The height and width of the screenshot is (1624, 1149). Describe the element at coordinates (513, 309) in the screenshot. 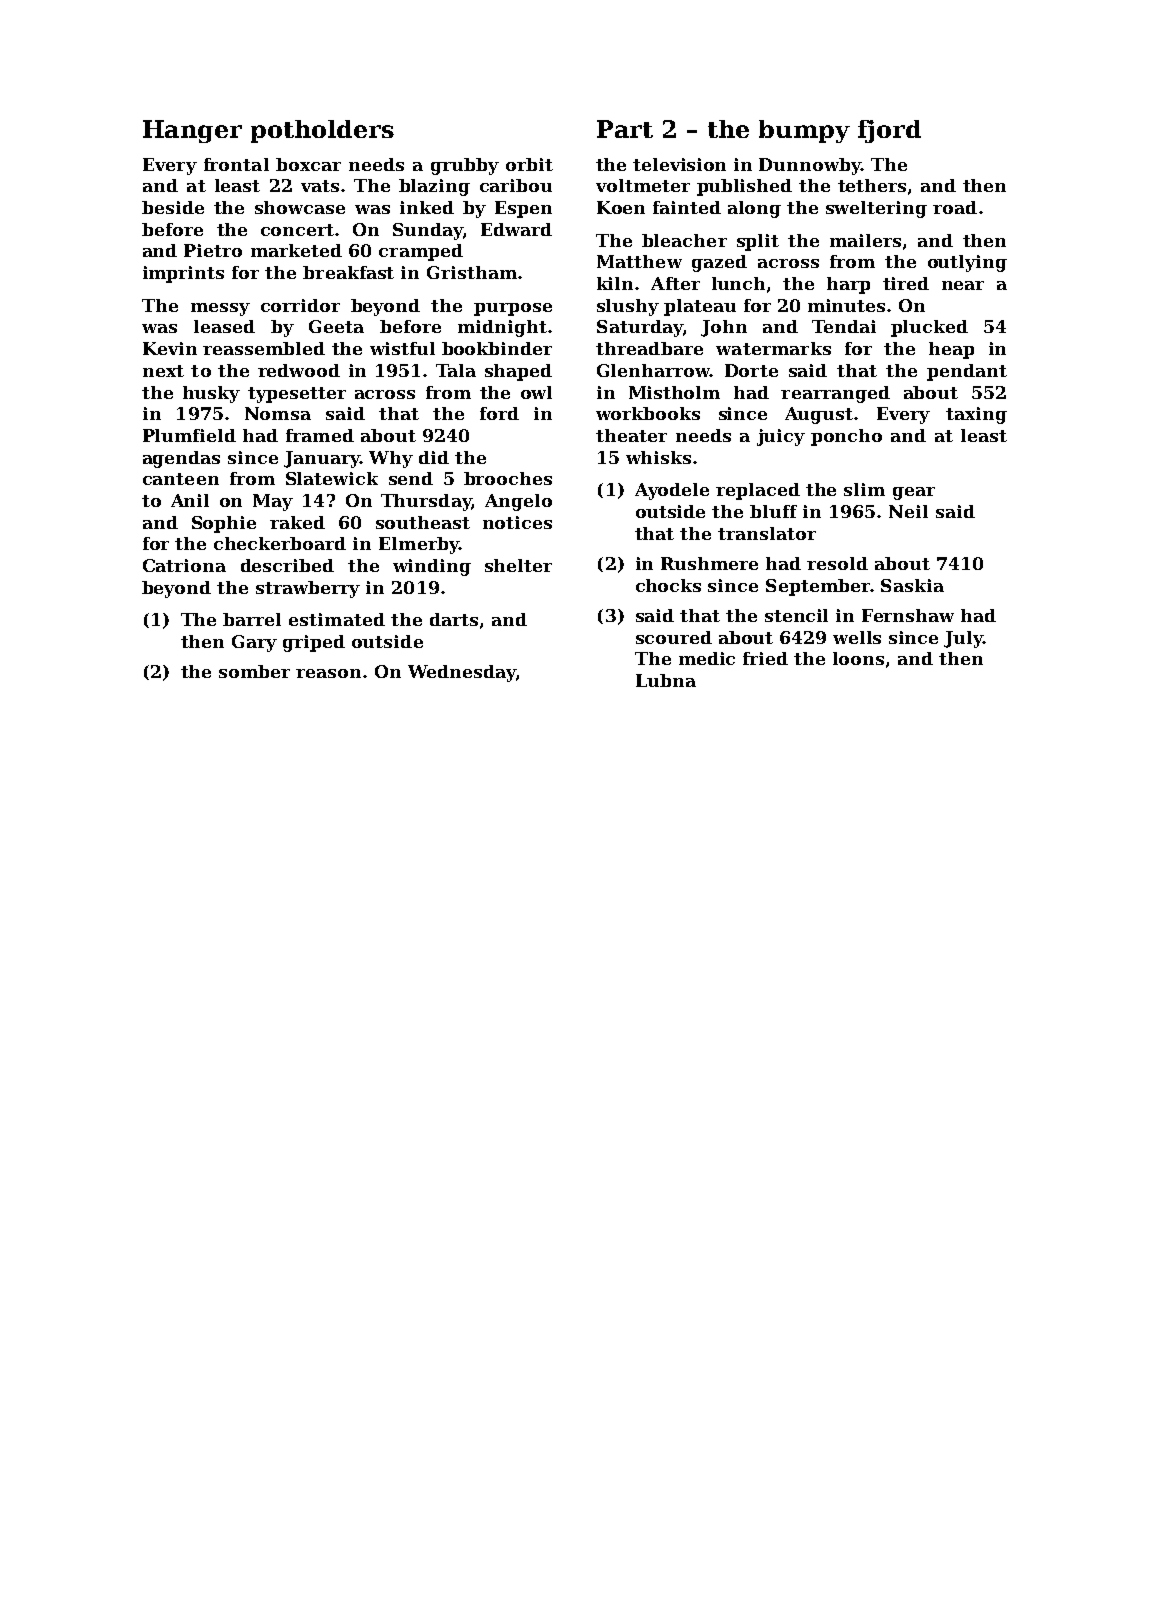

I see `purpose` at that location.
